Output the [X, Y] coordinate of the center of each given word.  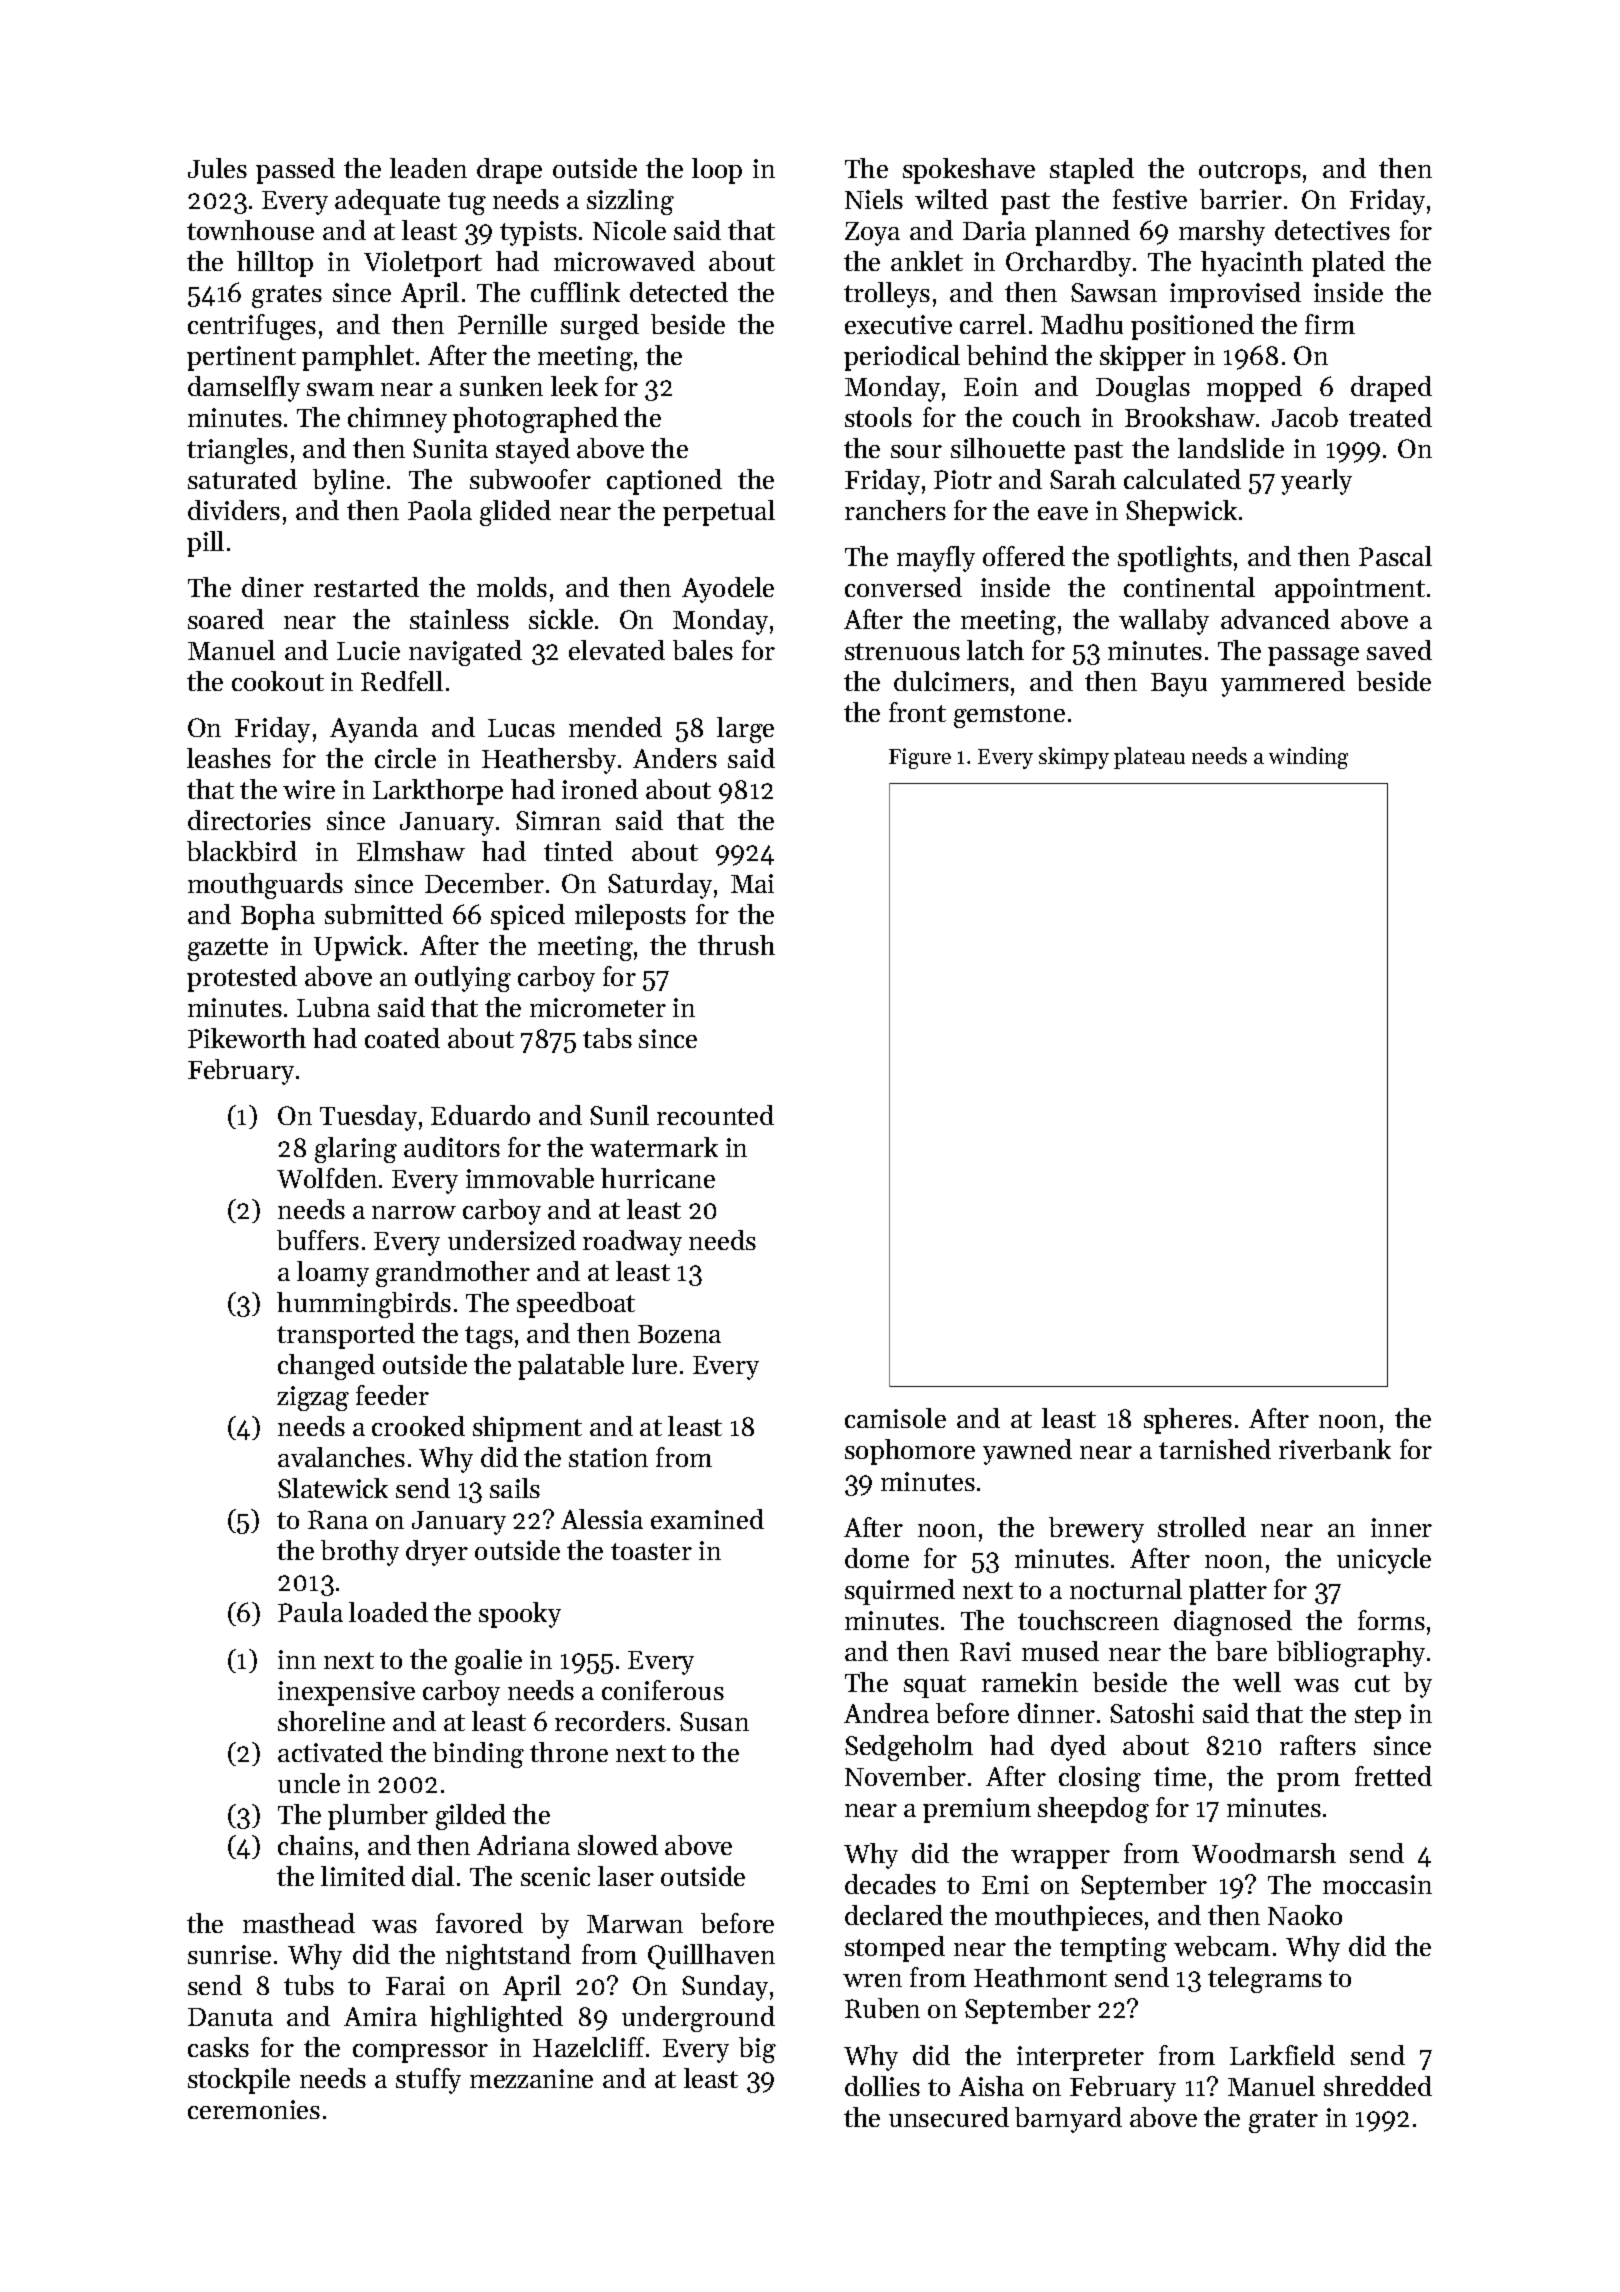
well [1257, 1682]
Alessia [602, 1519]
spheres [1188, 1421]
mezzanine [531, 2078]
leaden [428, 168]
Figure [920, 758]
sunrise [229, 1954]
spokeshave [969, 171]
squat [935, 1686]
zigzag [313, 1398]
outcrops [1250, 172]
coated [402, 1038]
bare [1241, 1651]
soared [226, 619]
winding [1308, 758]
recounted [715, 1115]
